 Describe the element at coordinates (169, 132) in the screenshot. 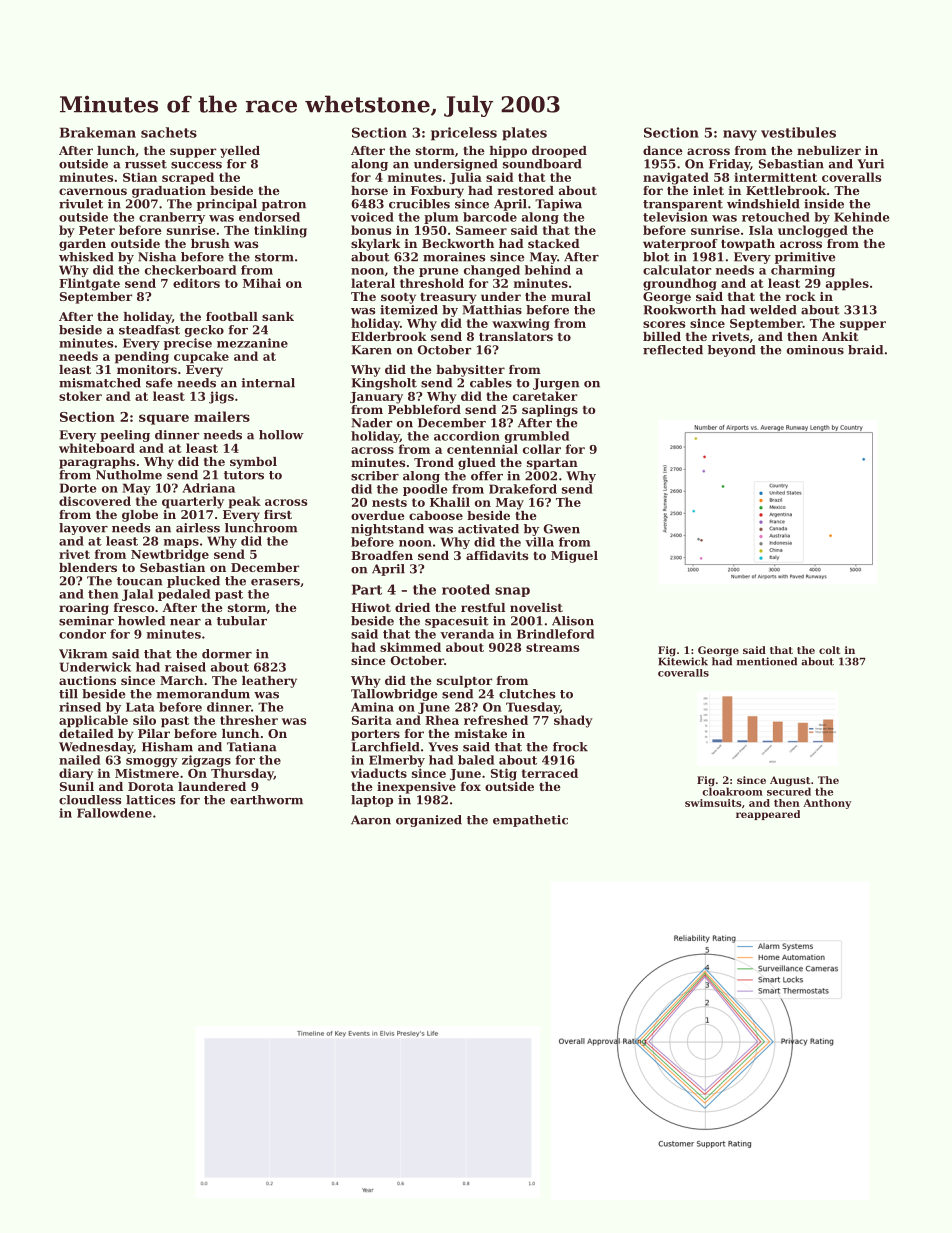

I see `sachets` at that location.
